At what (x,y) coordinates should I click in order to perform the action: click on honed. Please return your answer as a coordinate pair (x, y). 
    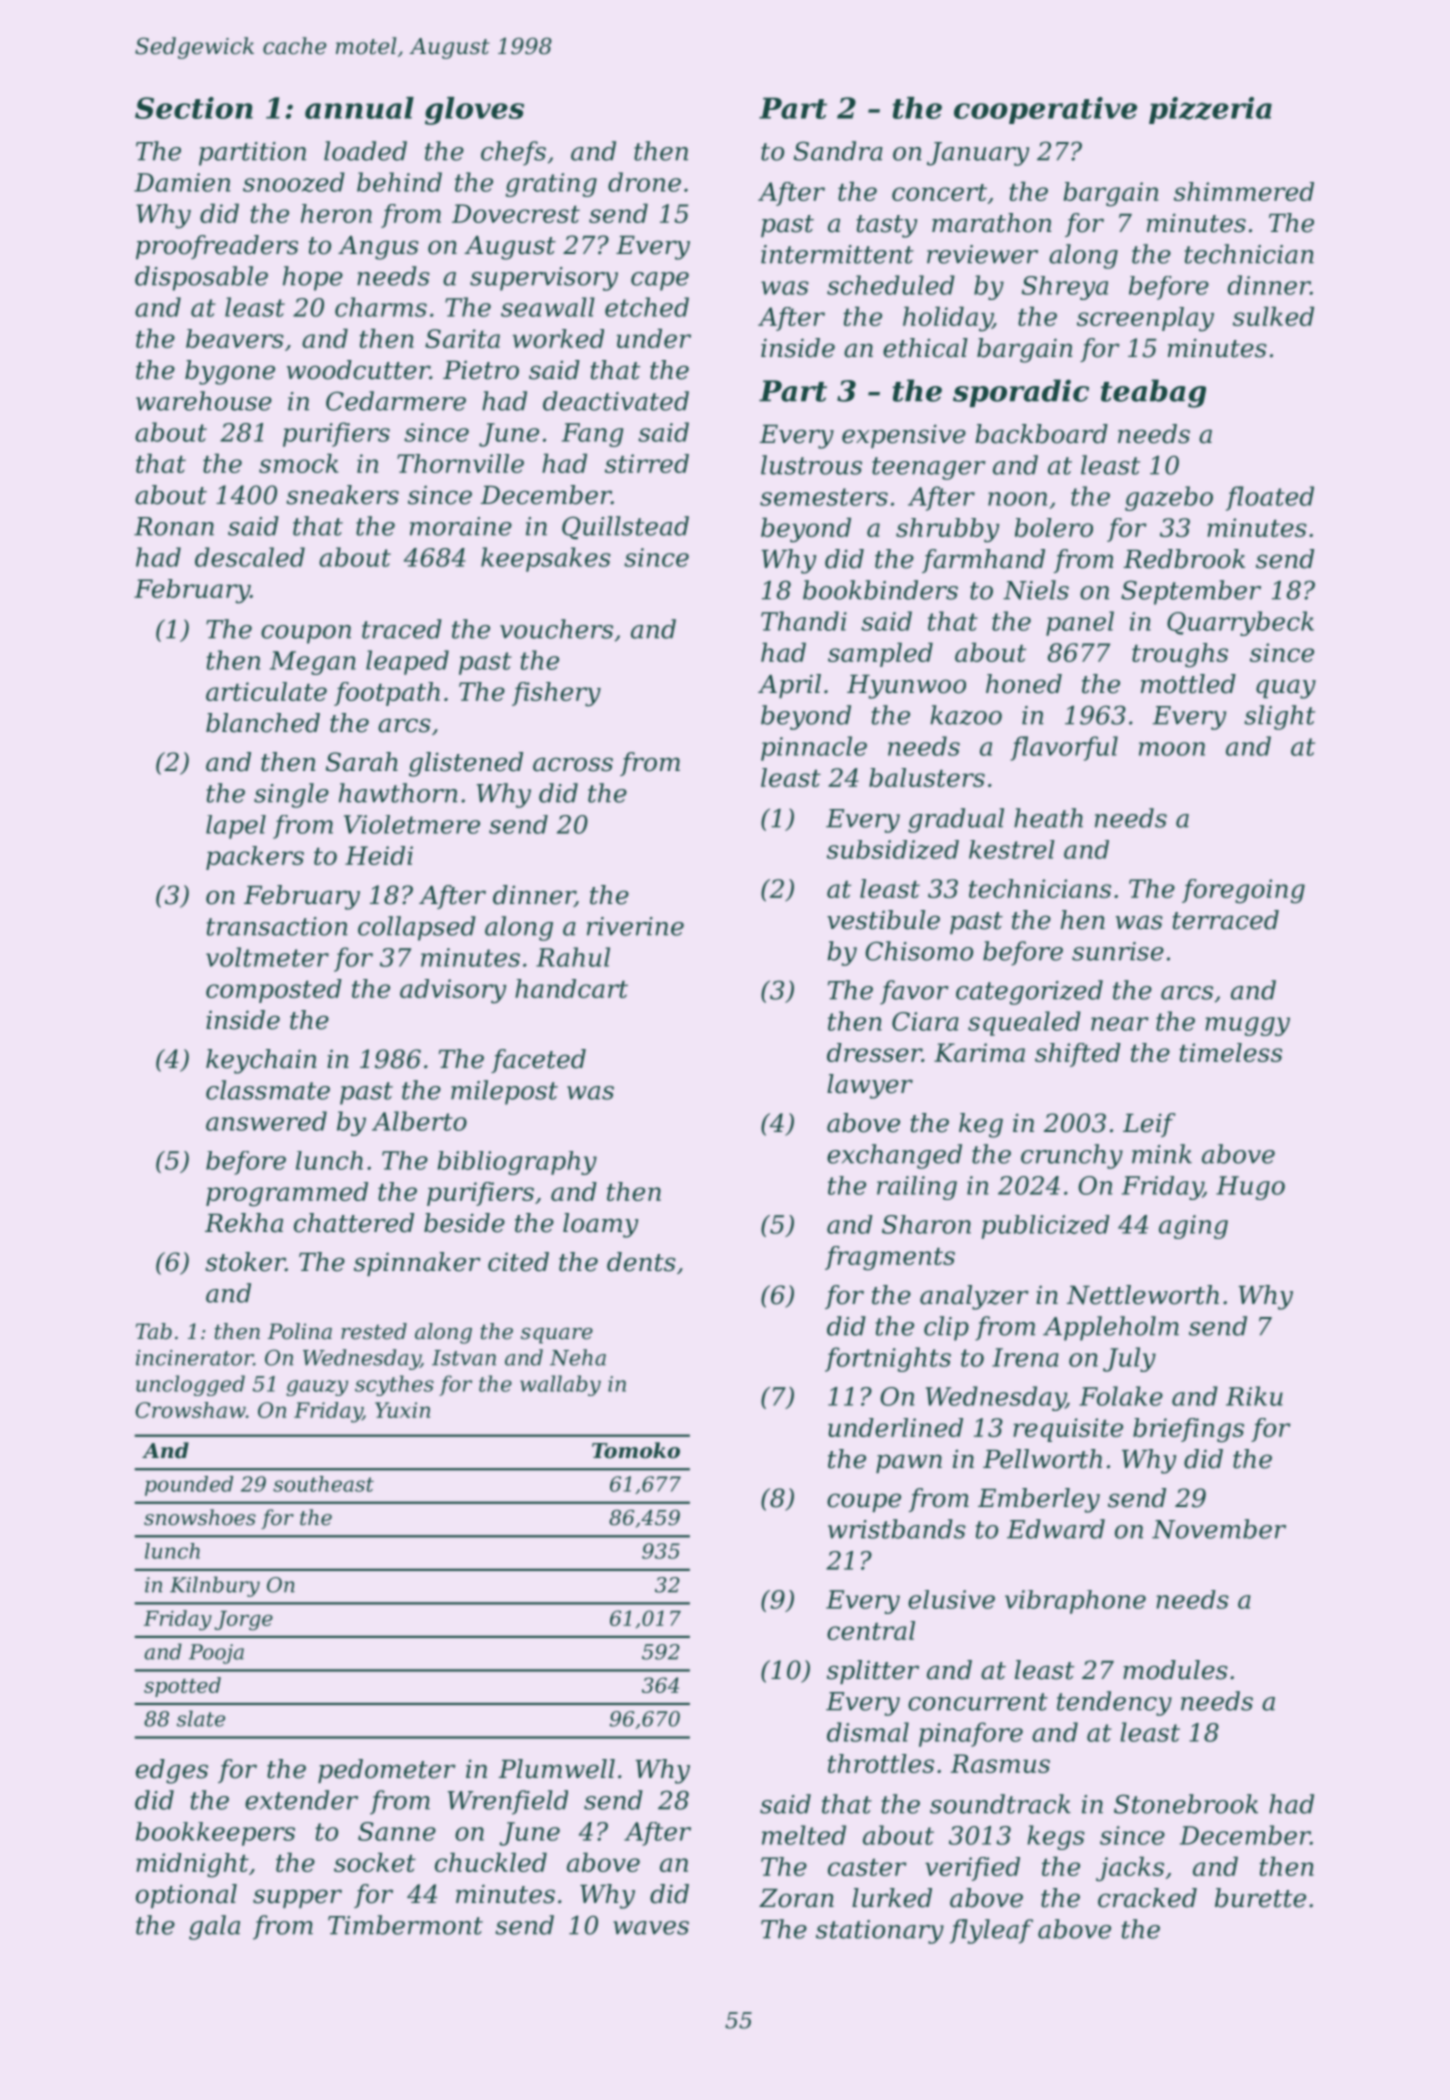
    Looking at the image, I should click on (1024, 684).
